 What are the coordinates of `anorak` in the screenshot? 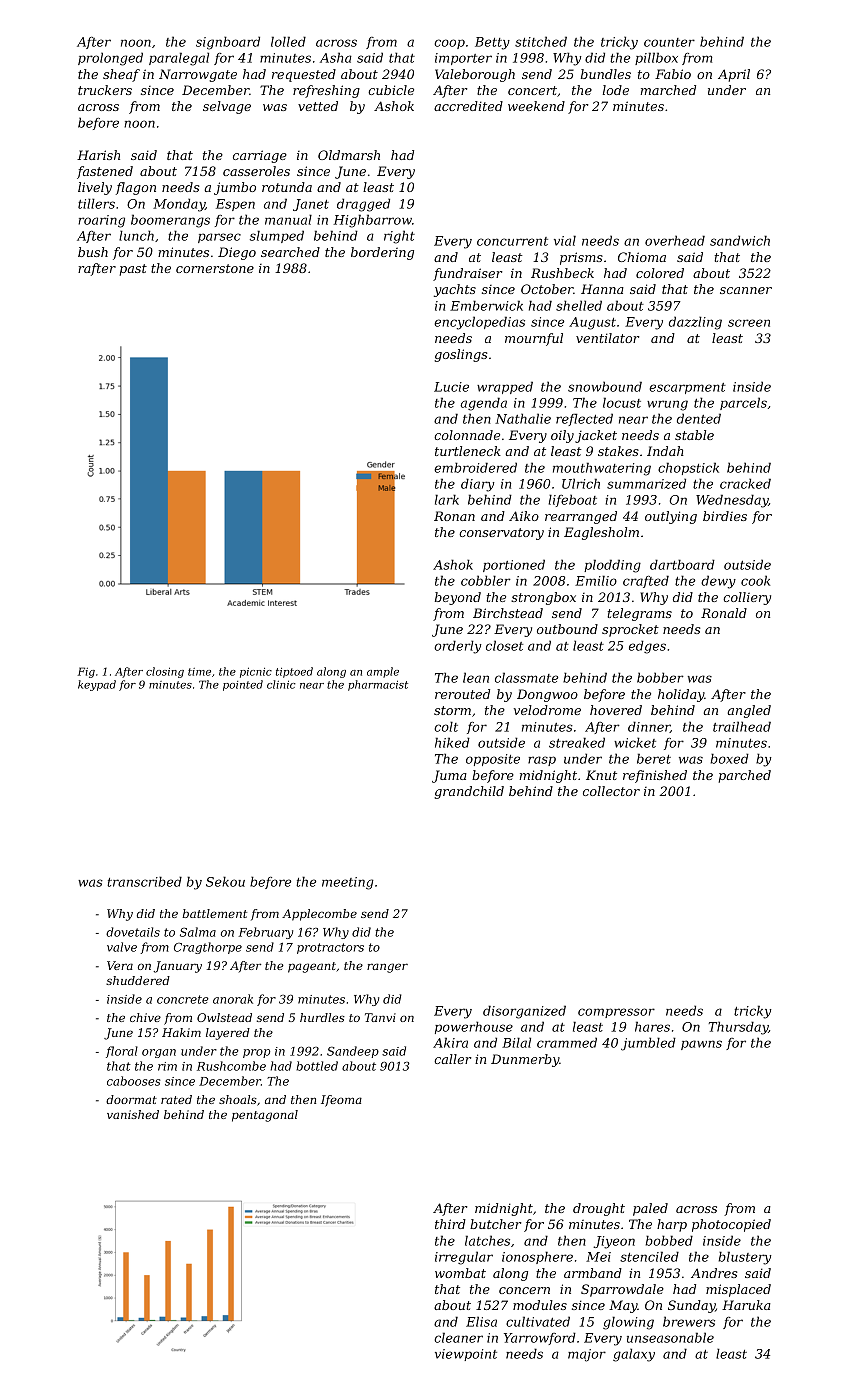 It's located at (233, 999).
